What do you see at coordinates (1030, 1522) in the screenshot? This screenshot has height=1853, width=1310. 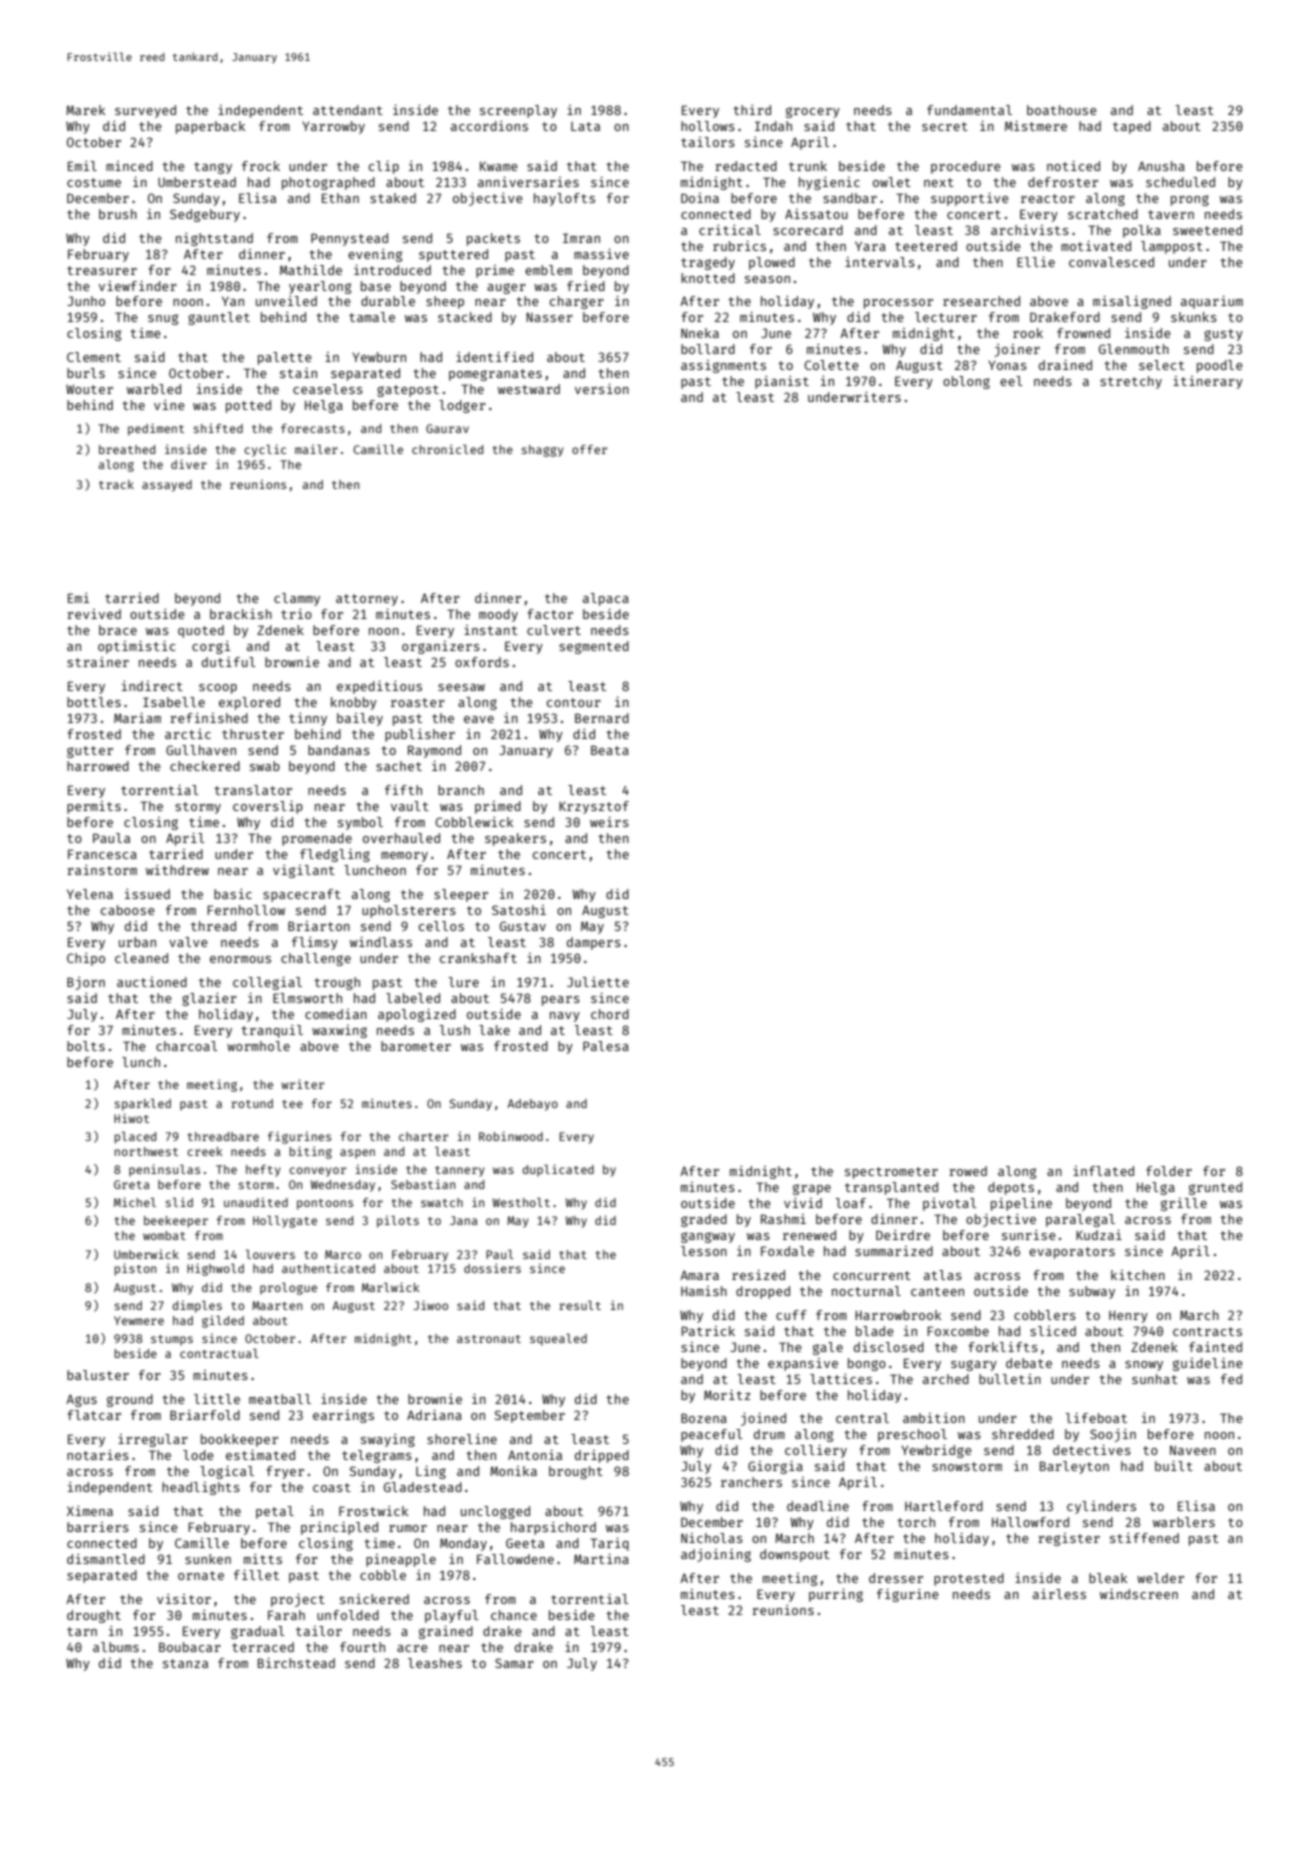 I see `Hallowford` at bounding box center [1030, 1522].
